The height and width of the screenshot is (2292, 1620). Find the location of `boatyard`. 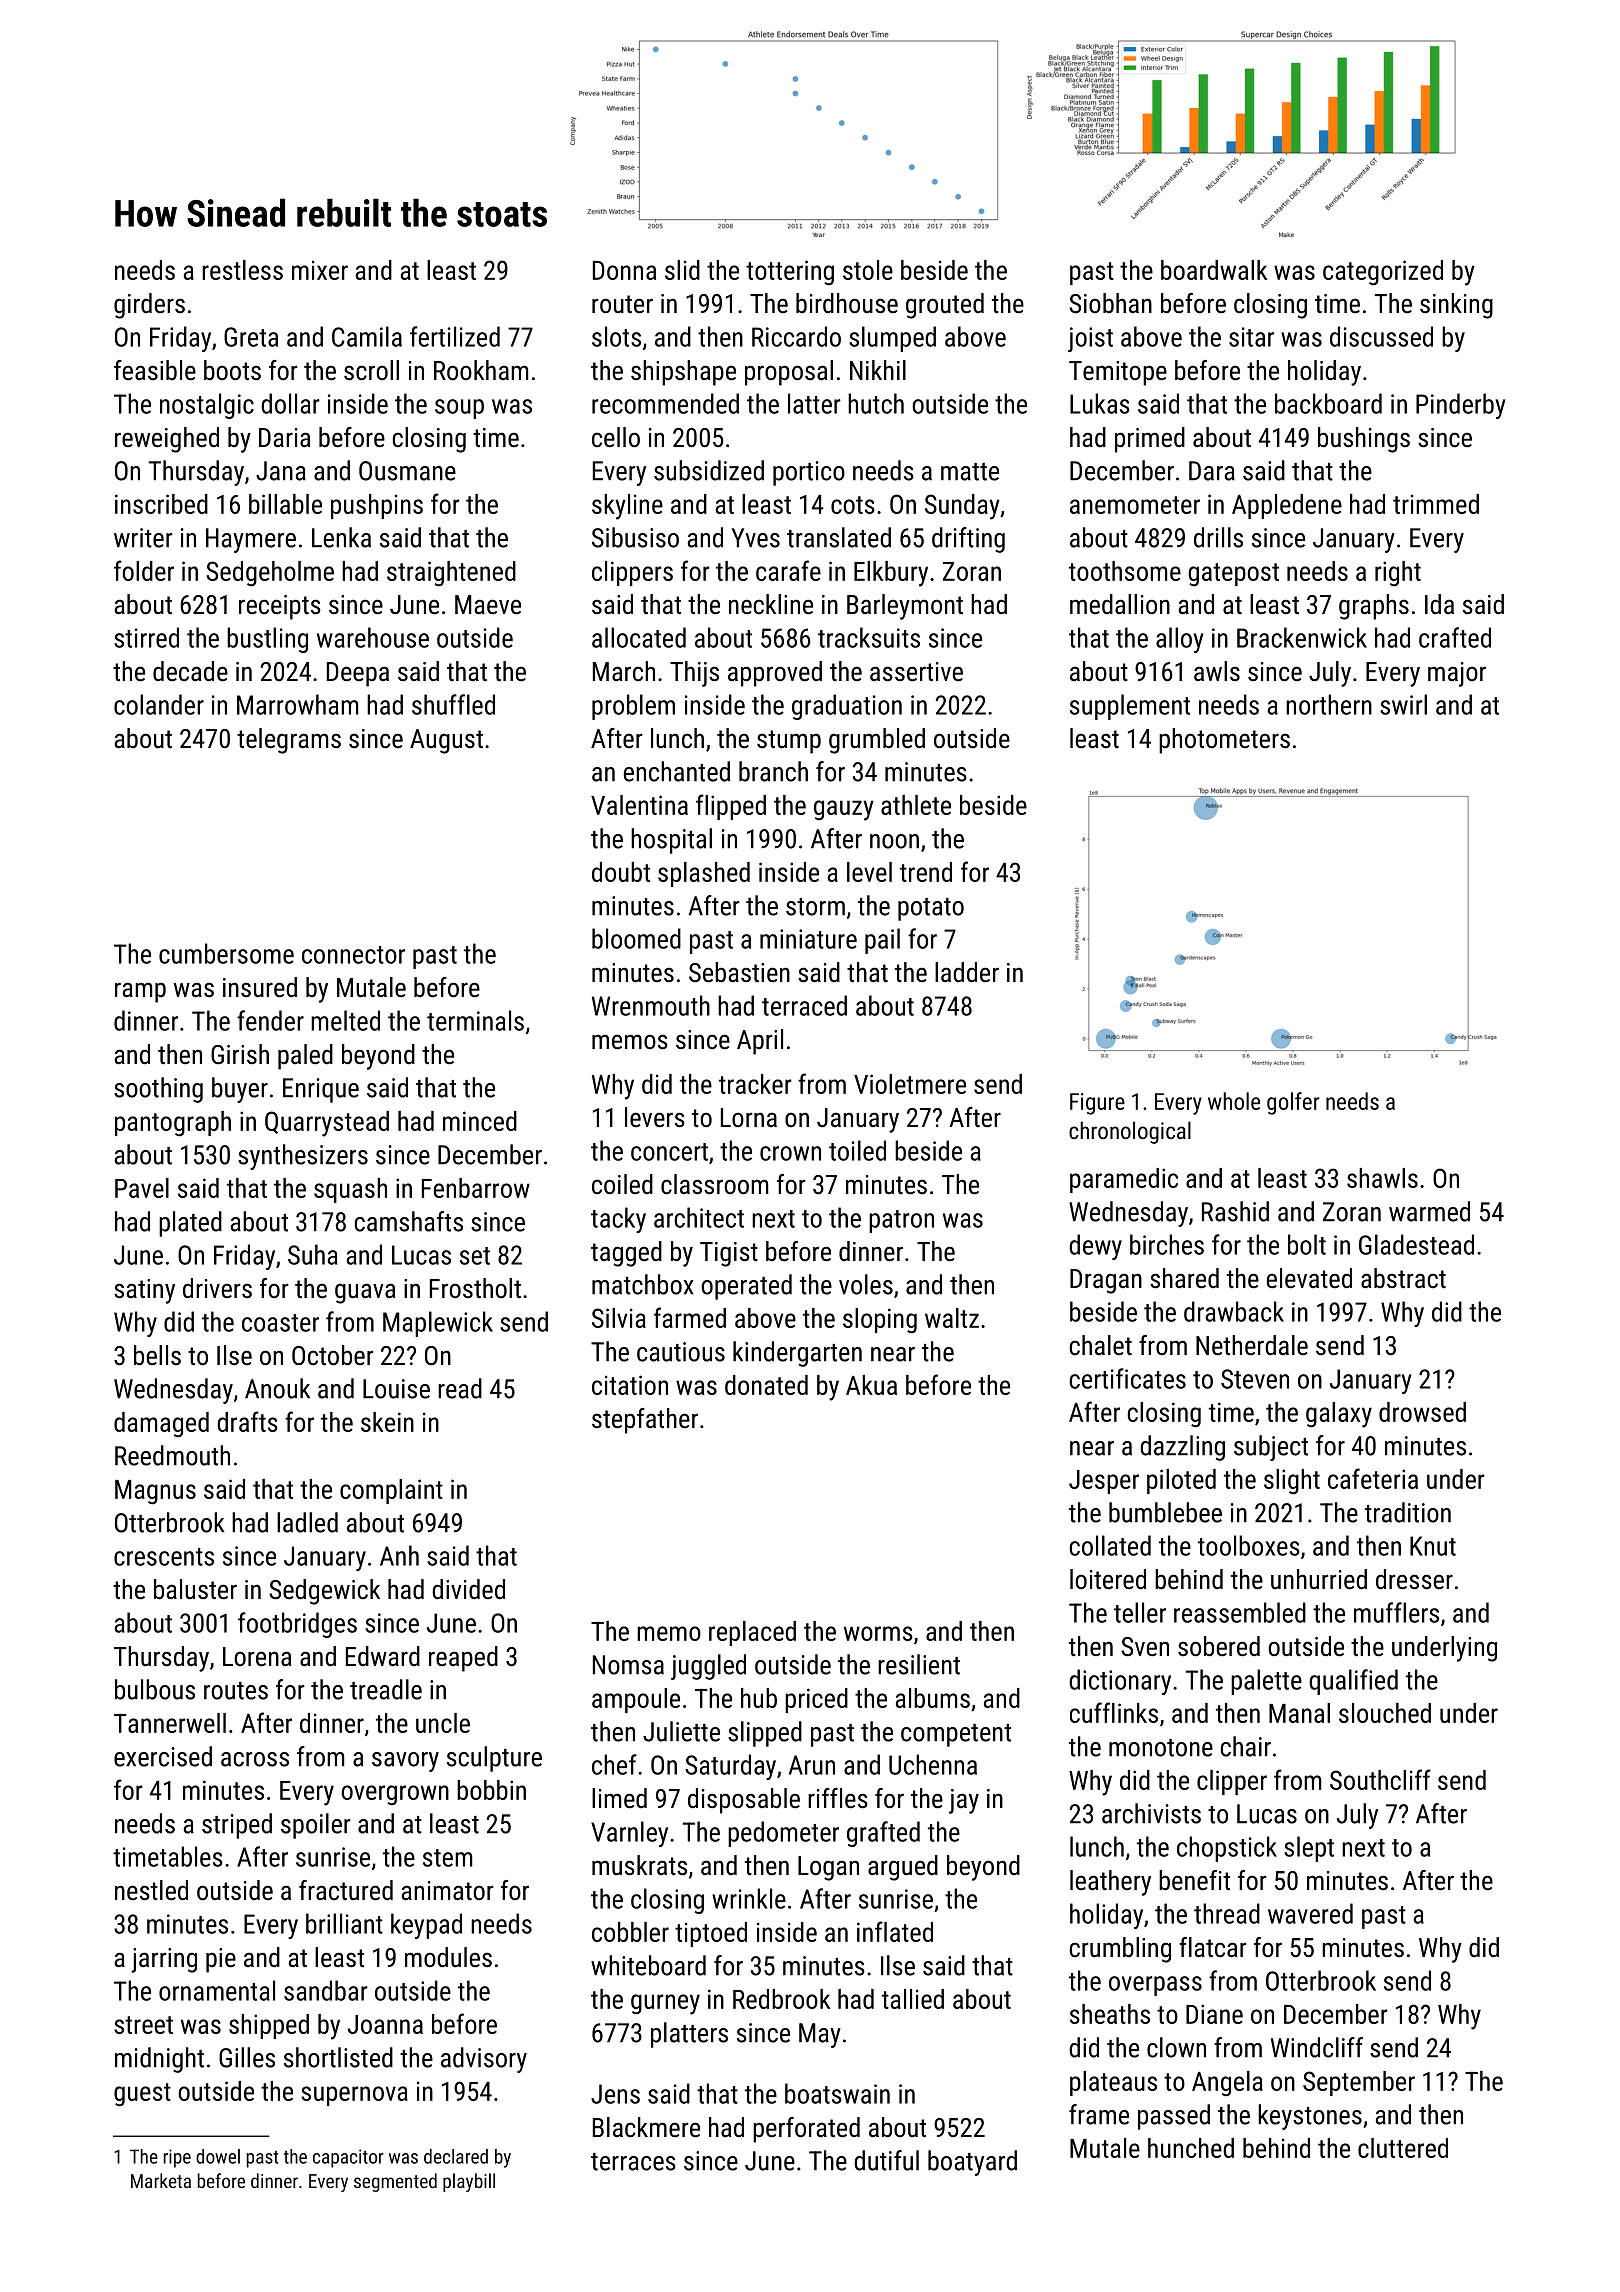

boatyard is located at coordinates (972, 2163).
